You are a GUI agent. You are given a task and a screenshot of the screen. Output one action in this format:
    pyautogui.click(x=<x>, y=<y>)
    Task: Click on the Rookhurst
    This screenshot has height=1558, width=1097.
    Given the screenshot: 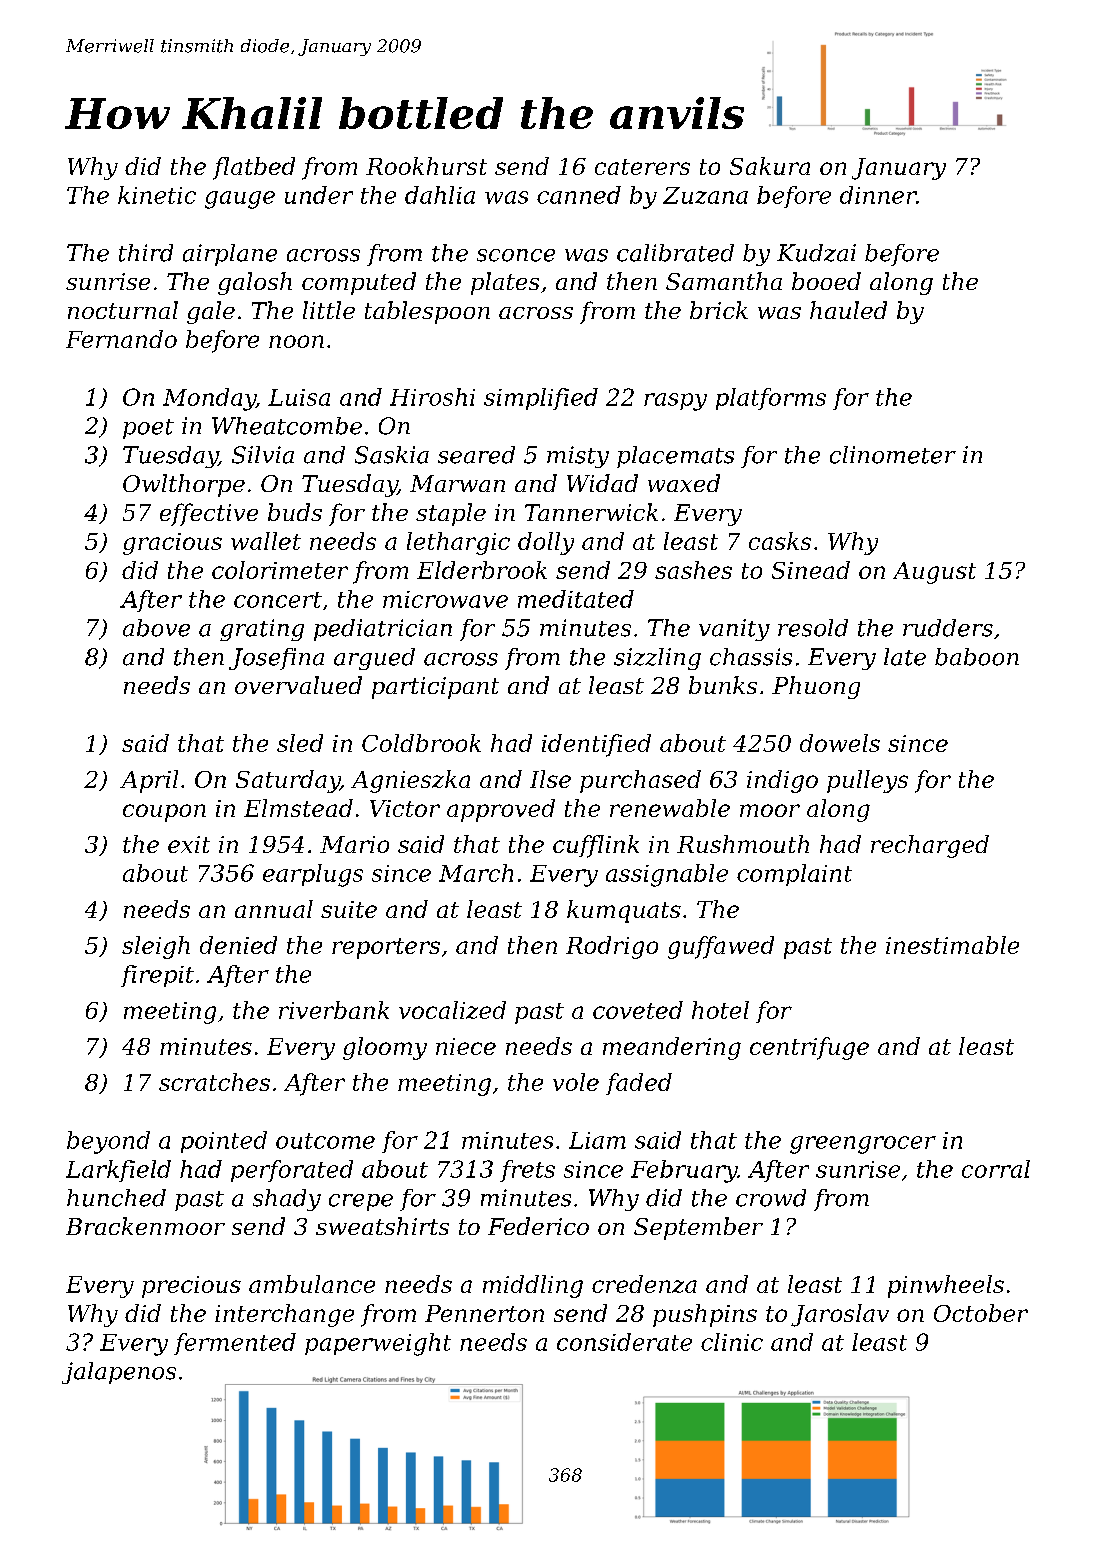 What is the action you would take?
    pyautogui.click(x=426, y=166)
